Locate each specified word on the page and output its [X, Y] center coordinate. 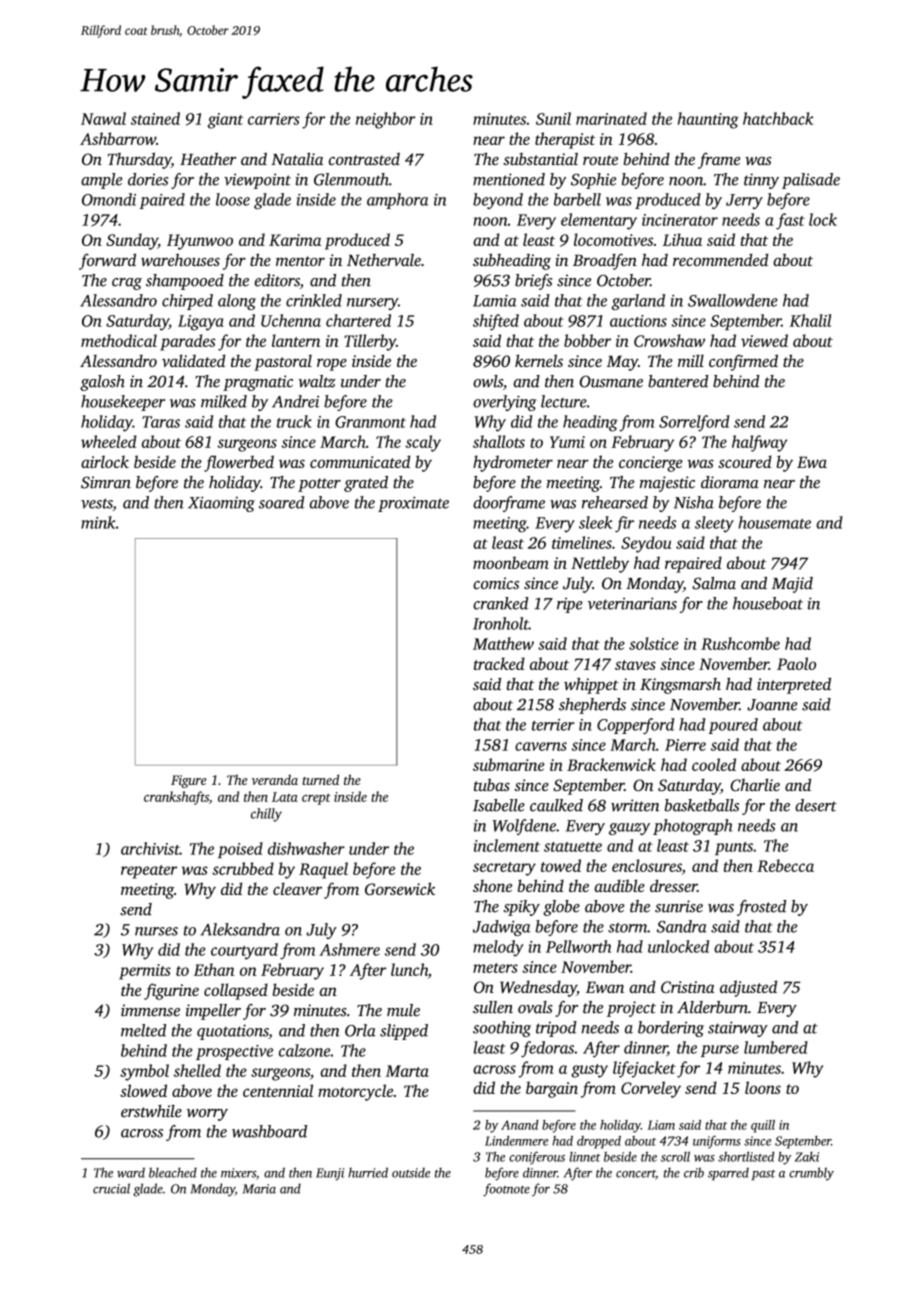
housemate [774, 522]
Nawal [103, 118]
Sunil [553, 118]
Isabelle [499, 805]
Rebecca [785, 865]
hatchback [778, 118]
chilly [266, 815]
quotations [233, 1032]
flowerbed [239, 463]
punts [734, 848]
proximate [413, 504]
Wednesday [538, 988]
